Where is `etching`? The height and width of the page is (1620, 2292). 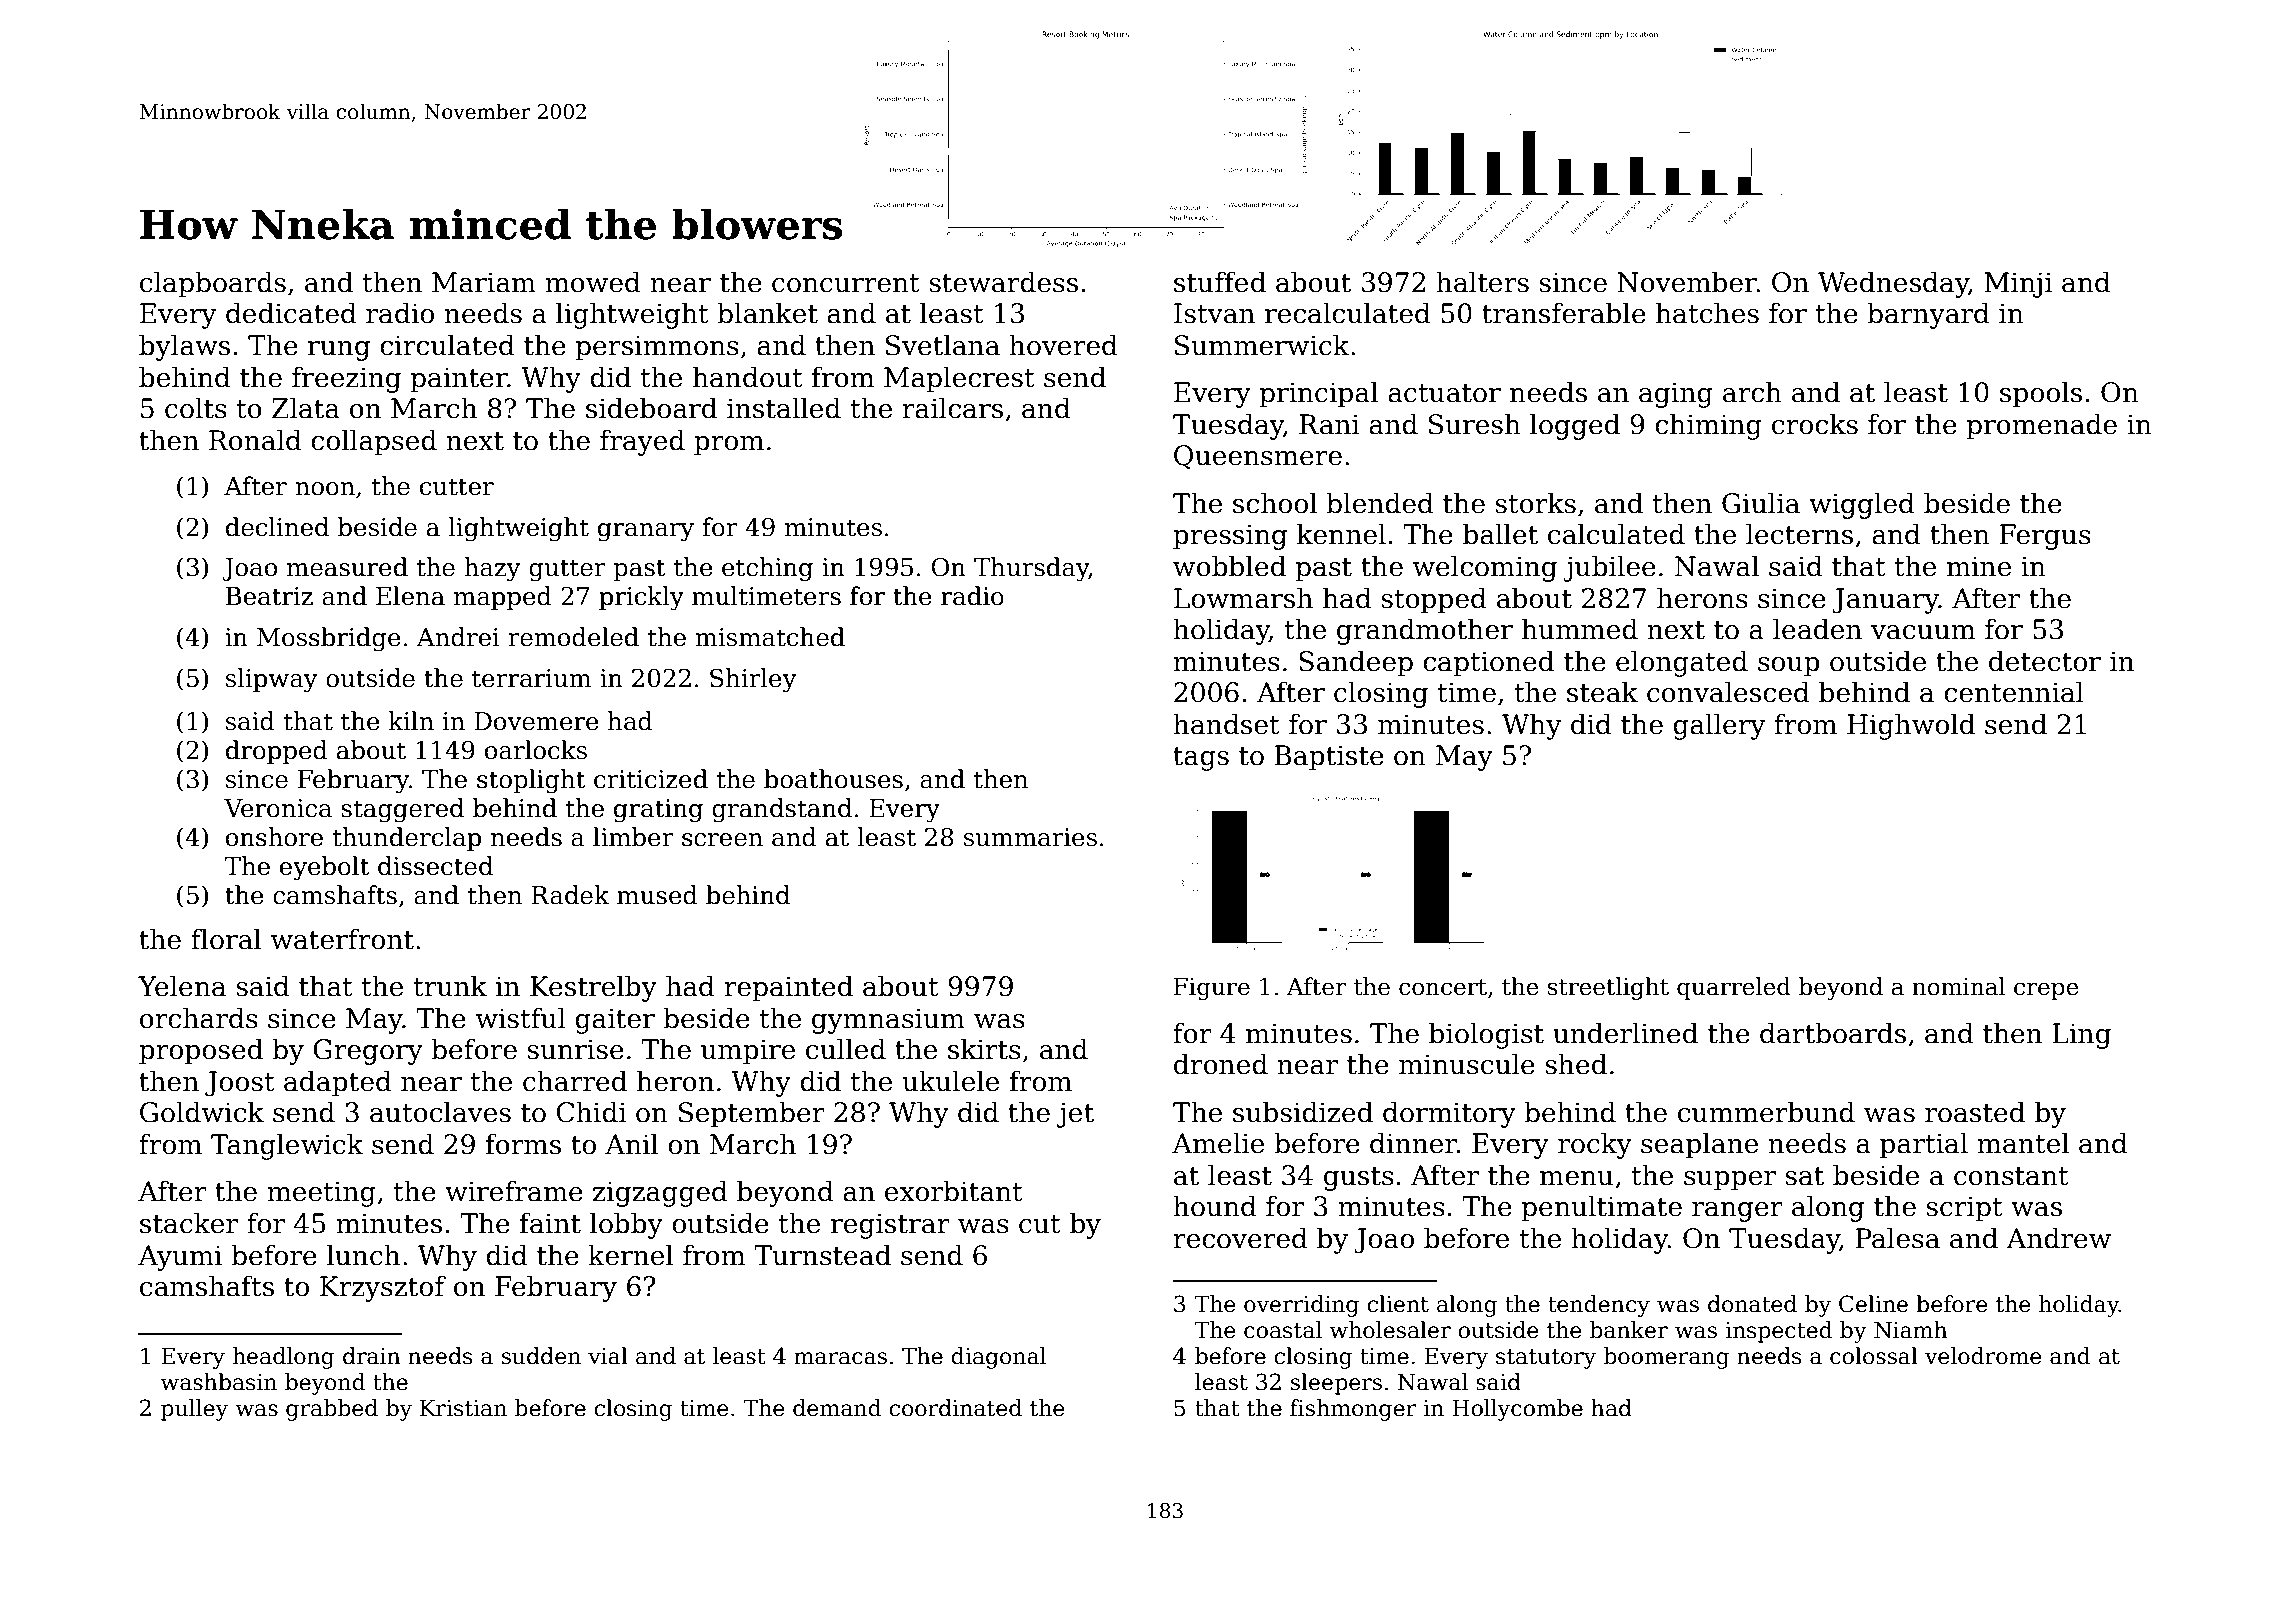 etching is located at coordinates (767, 569).
